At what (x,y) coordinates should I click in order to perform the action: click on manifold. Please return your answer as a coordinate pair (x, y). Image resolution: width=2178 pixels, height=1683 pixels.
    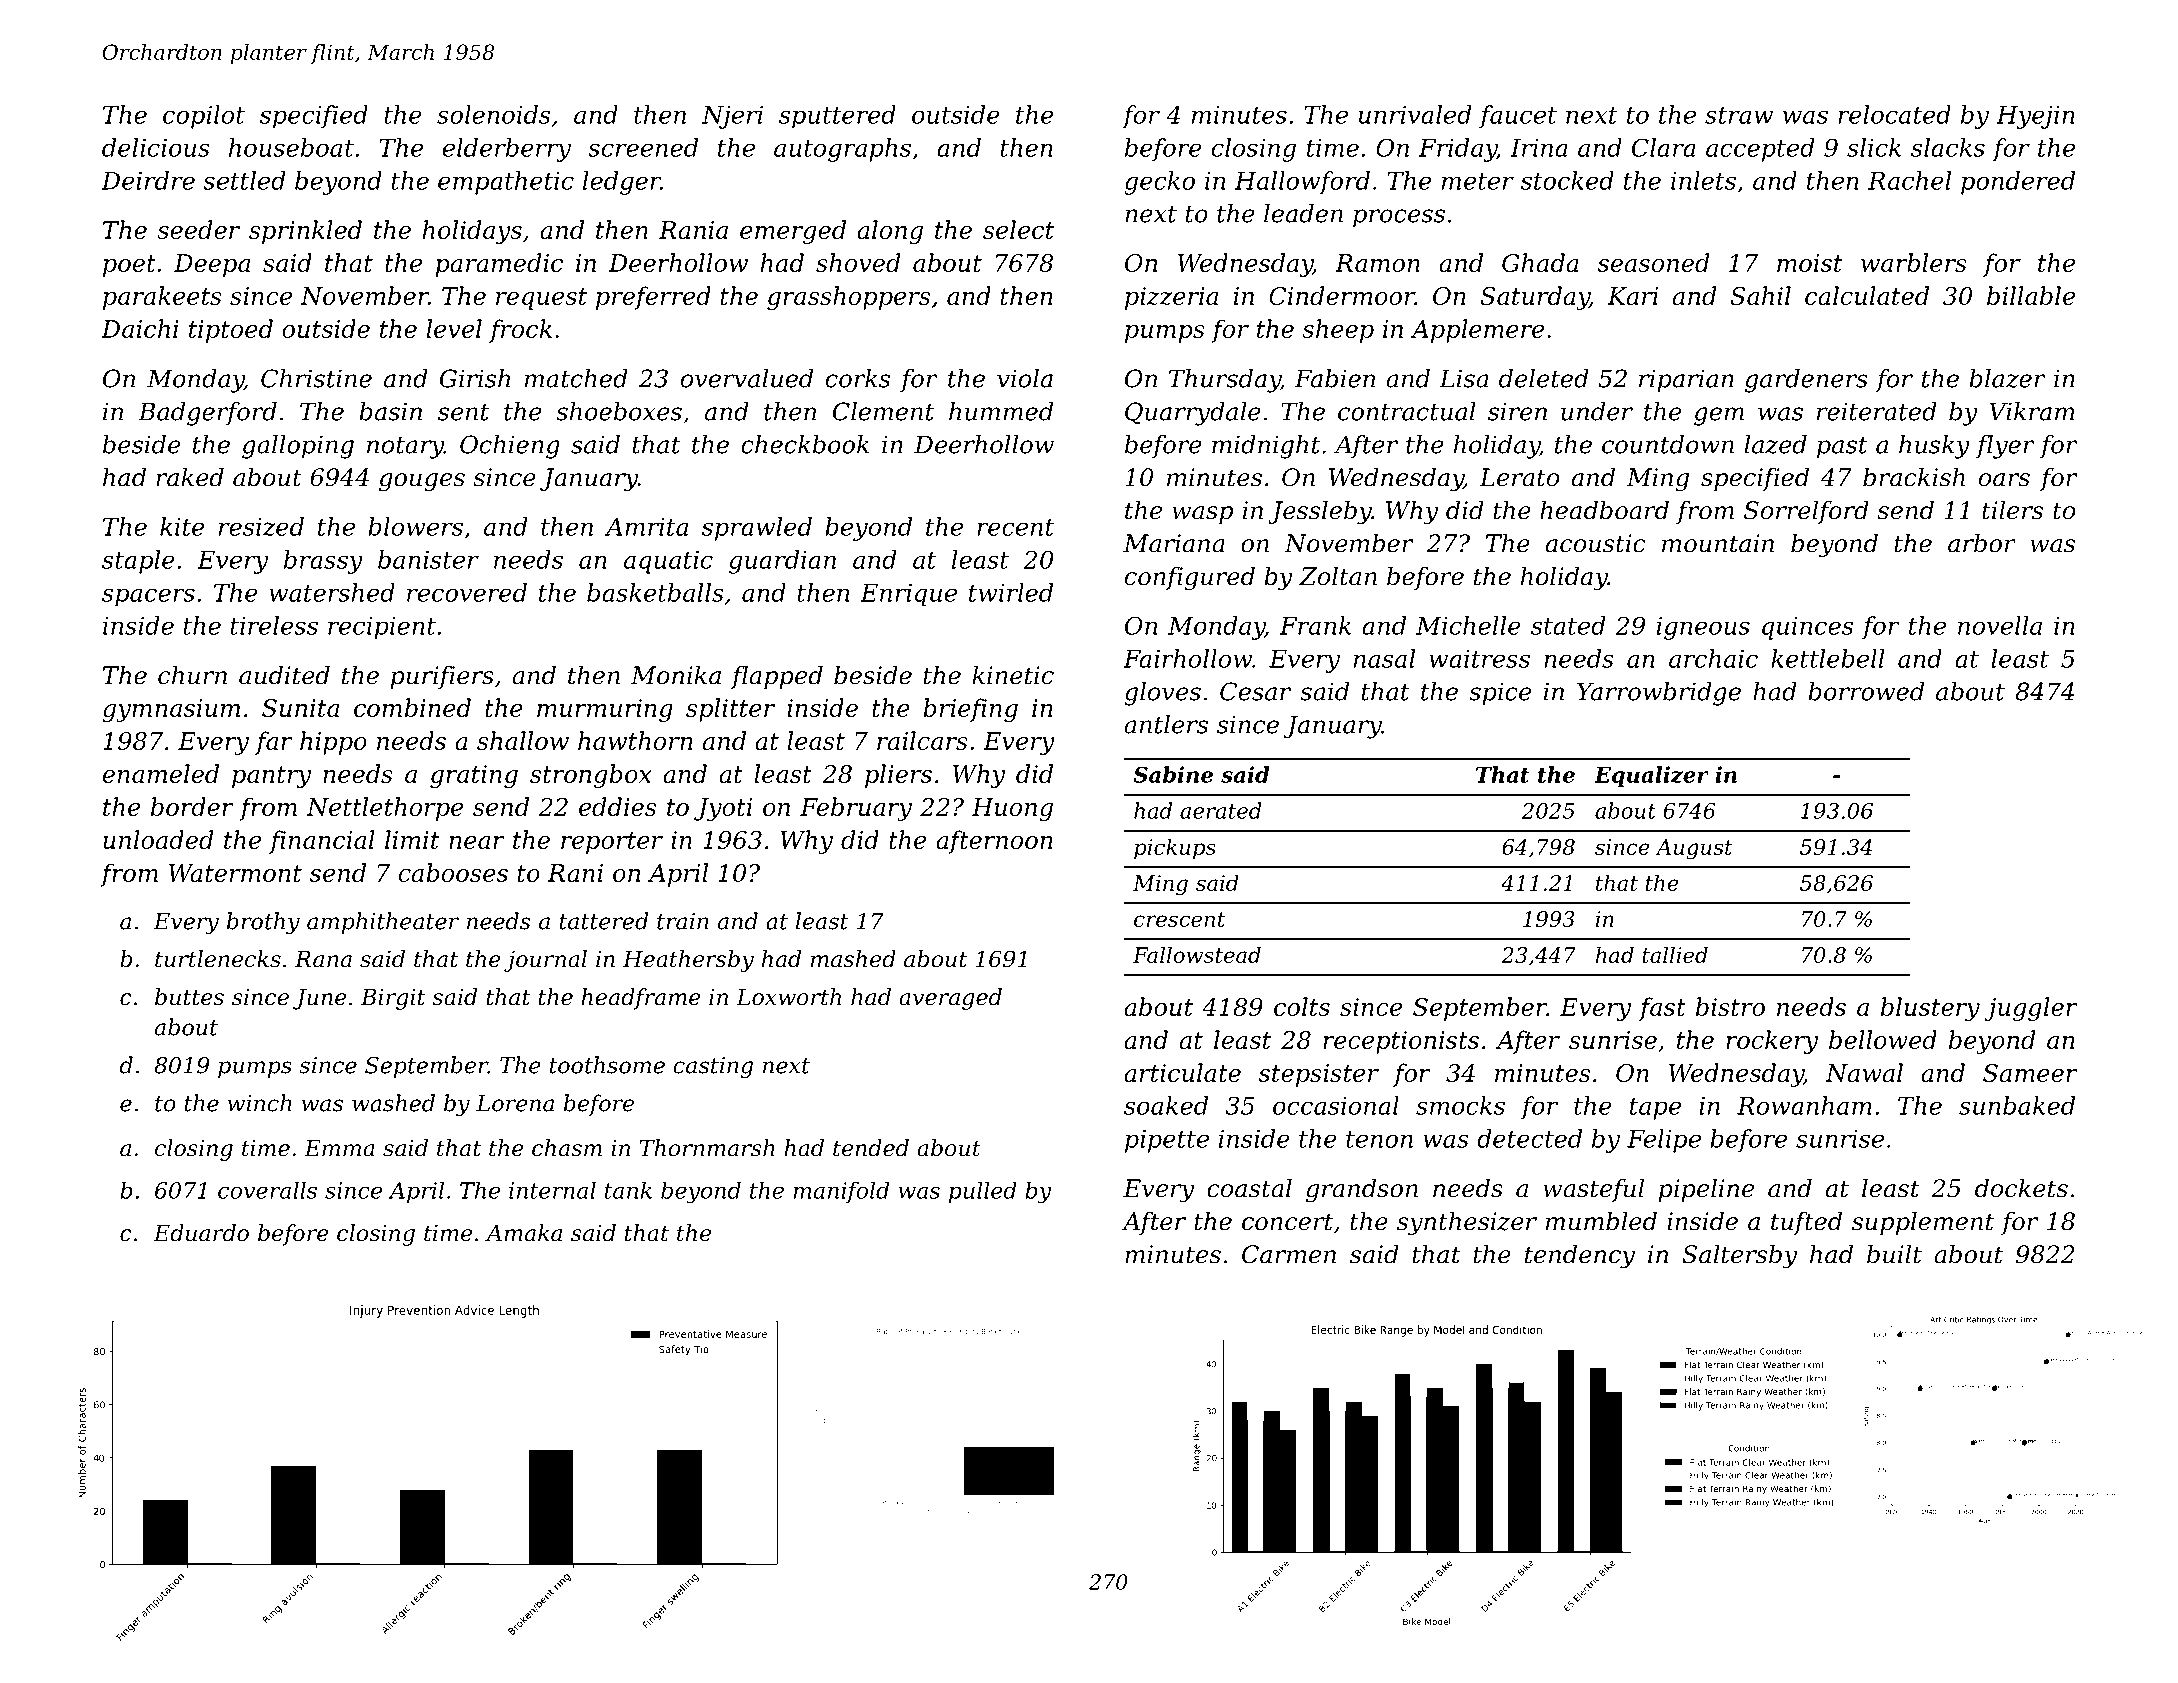
    Looking at the image, I should click on (841, 1192).
